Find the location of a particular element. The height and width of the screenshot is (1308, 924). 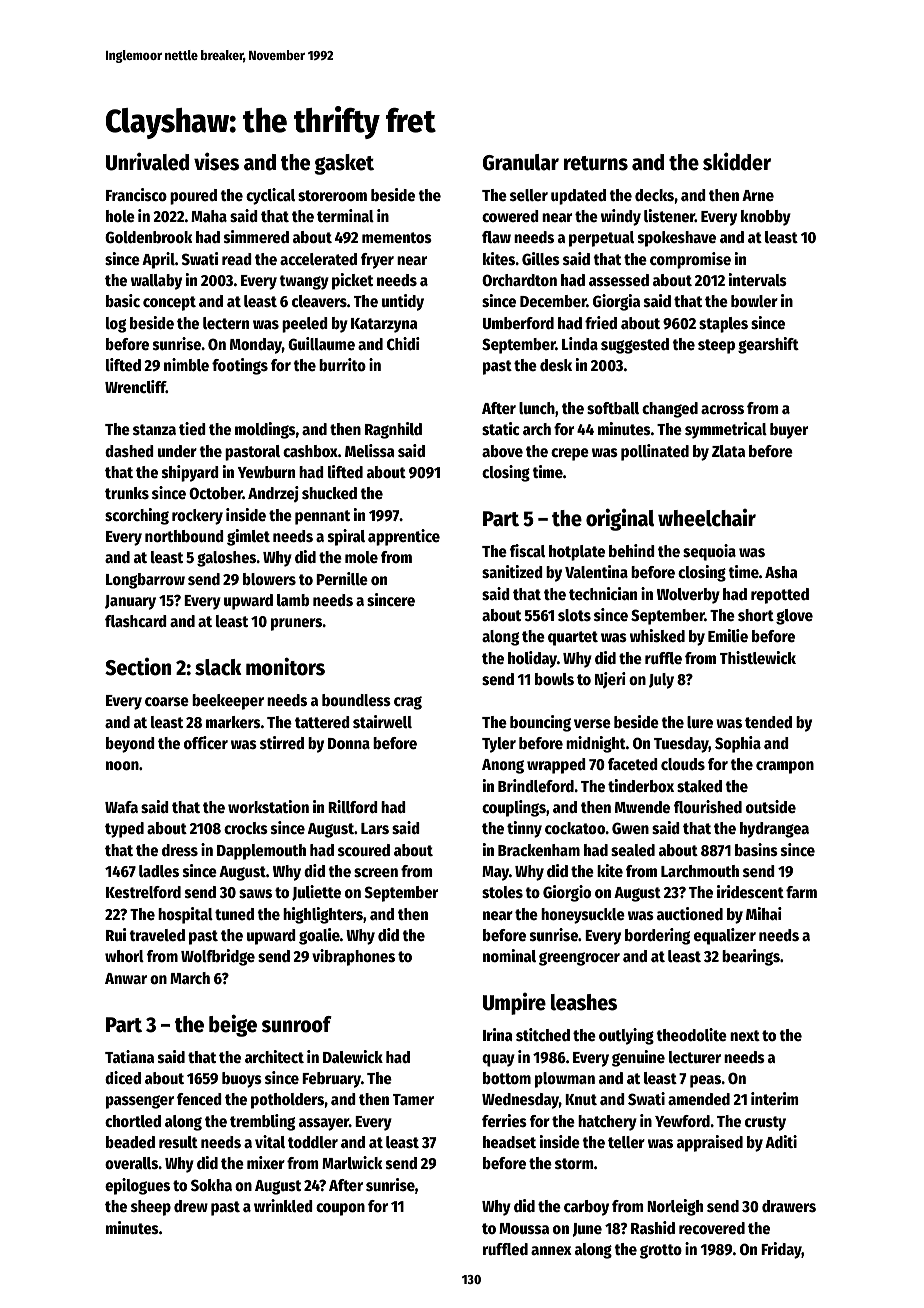

Marlwick is located at coordinates (352, 1163).
